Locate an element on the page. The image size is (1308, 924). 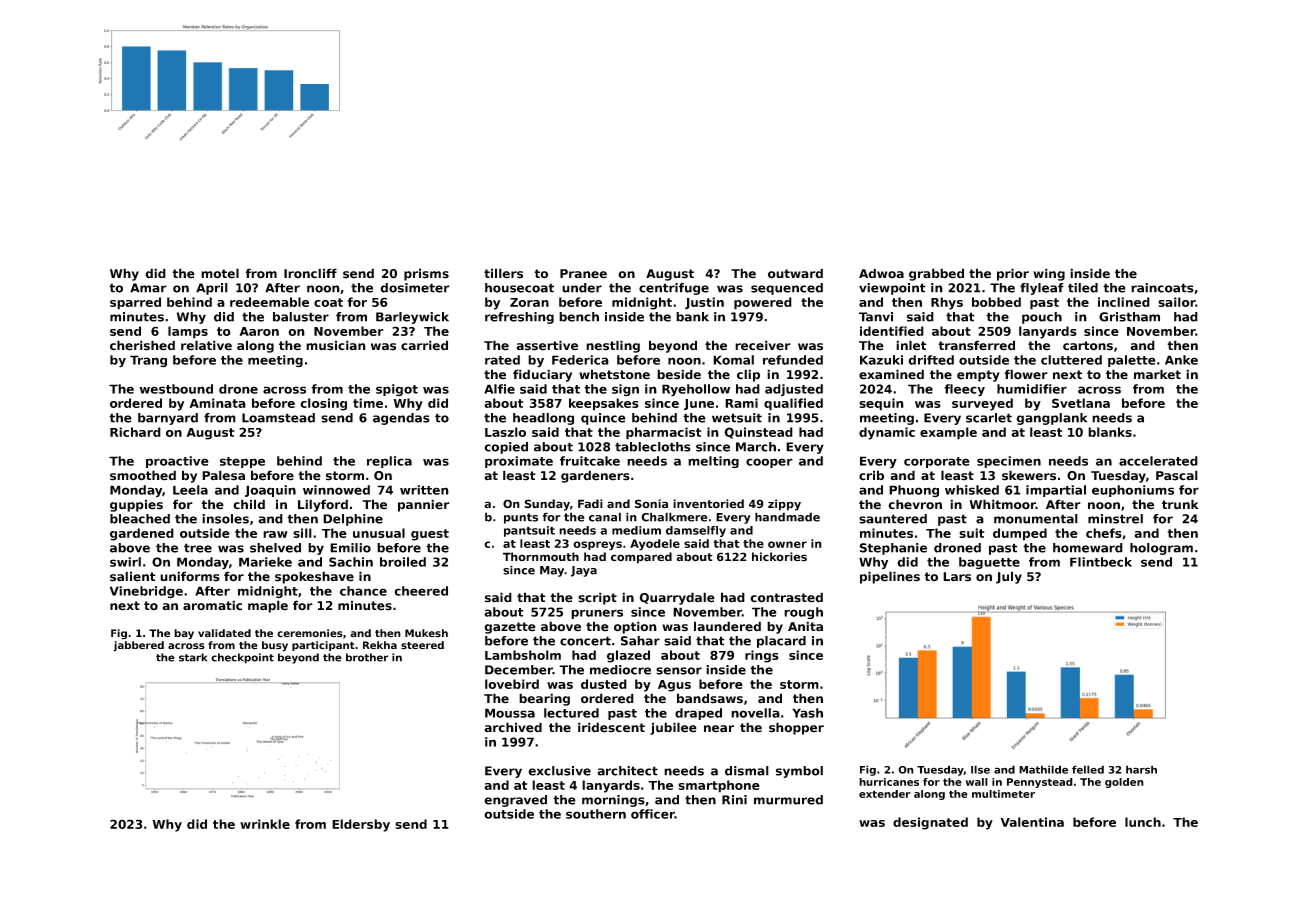
fiduciary is located at coordinates (542, 375).
